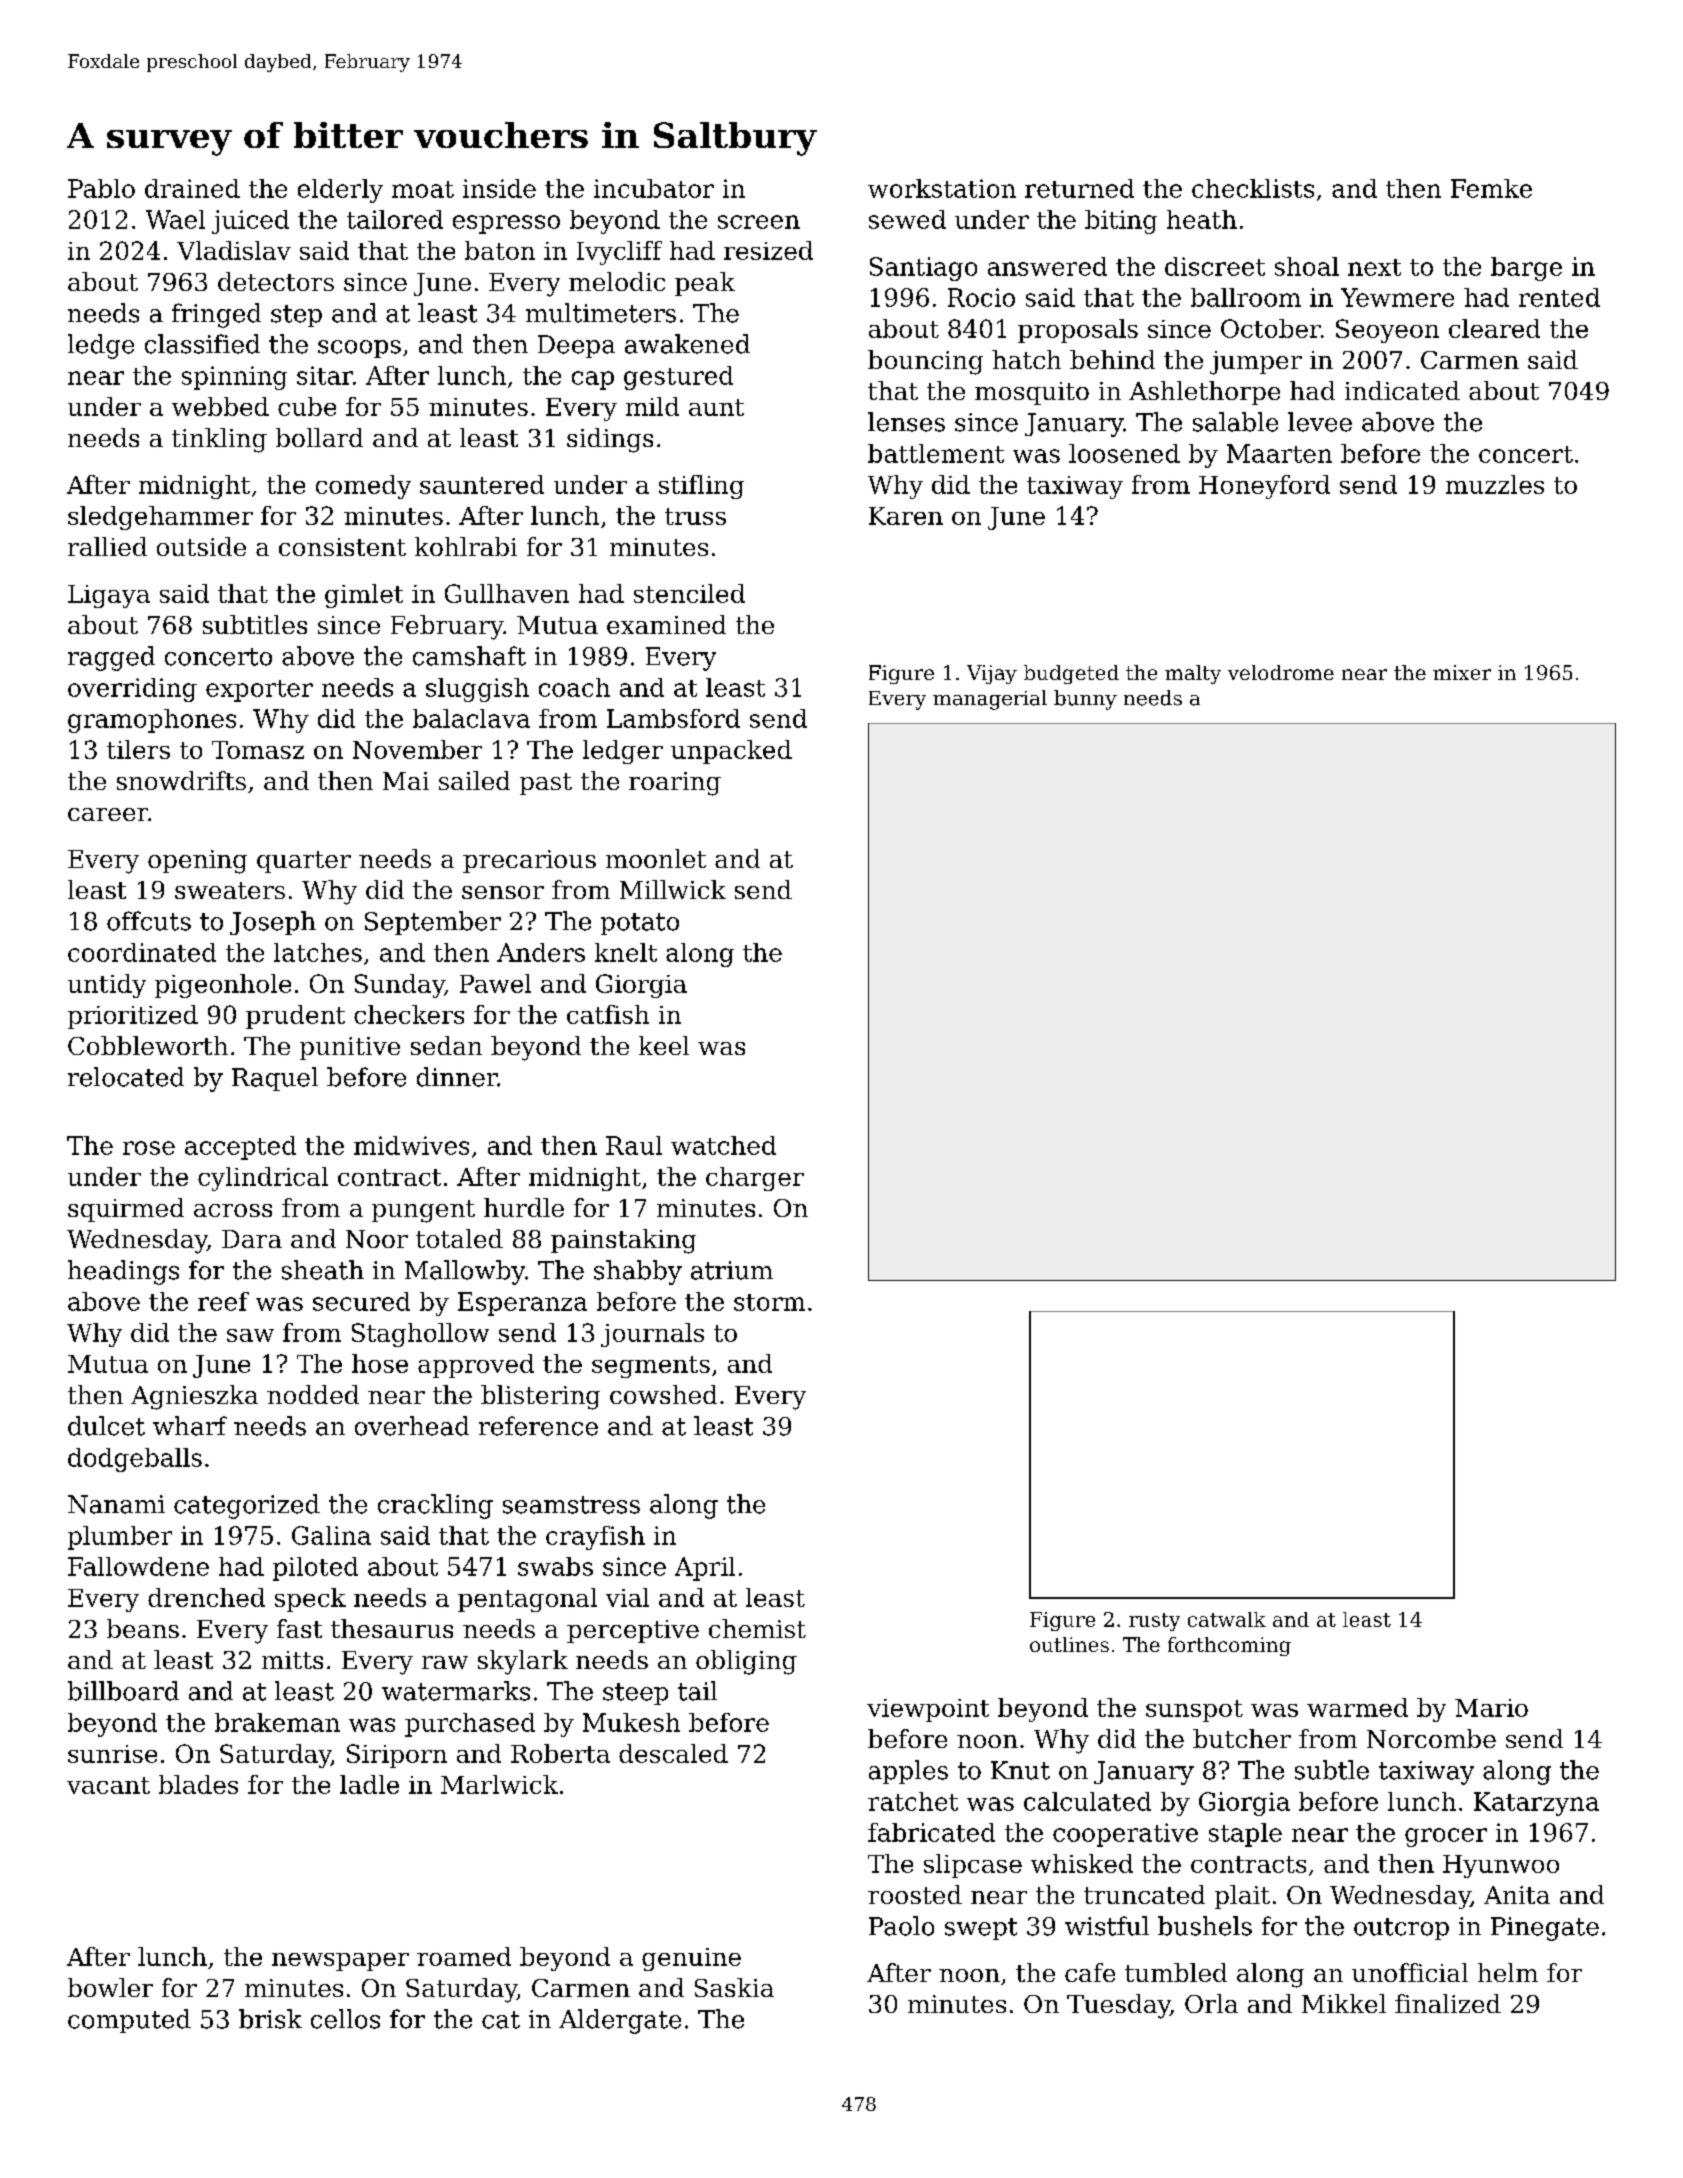  What do you see at coordinates (1491, 188) in the screenshot?
I see `Femke` at bounding box center [1491, 188].
